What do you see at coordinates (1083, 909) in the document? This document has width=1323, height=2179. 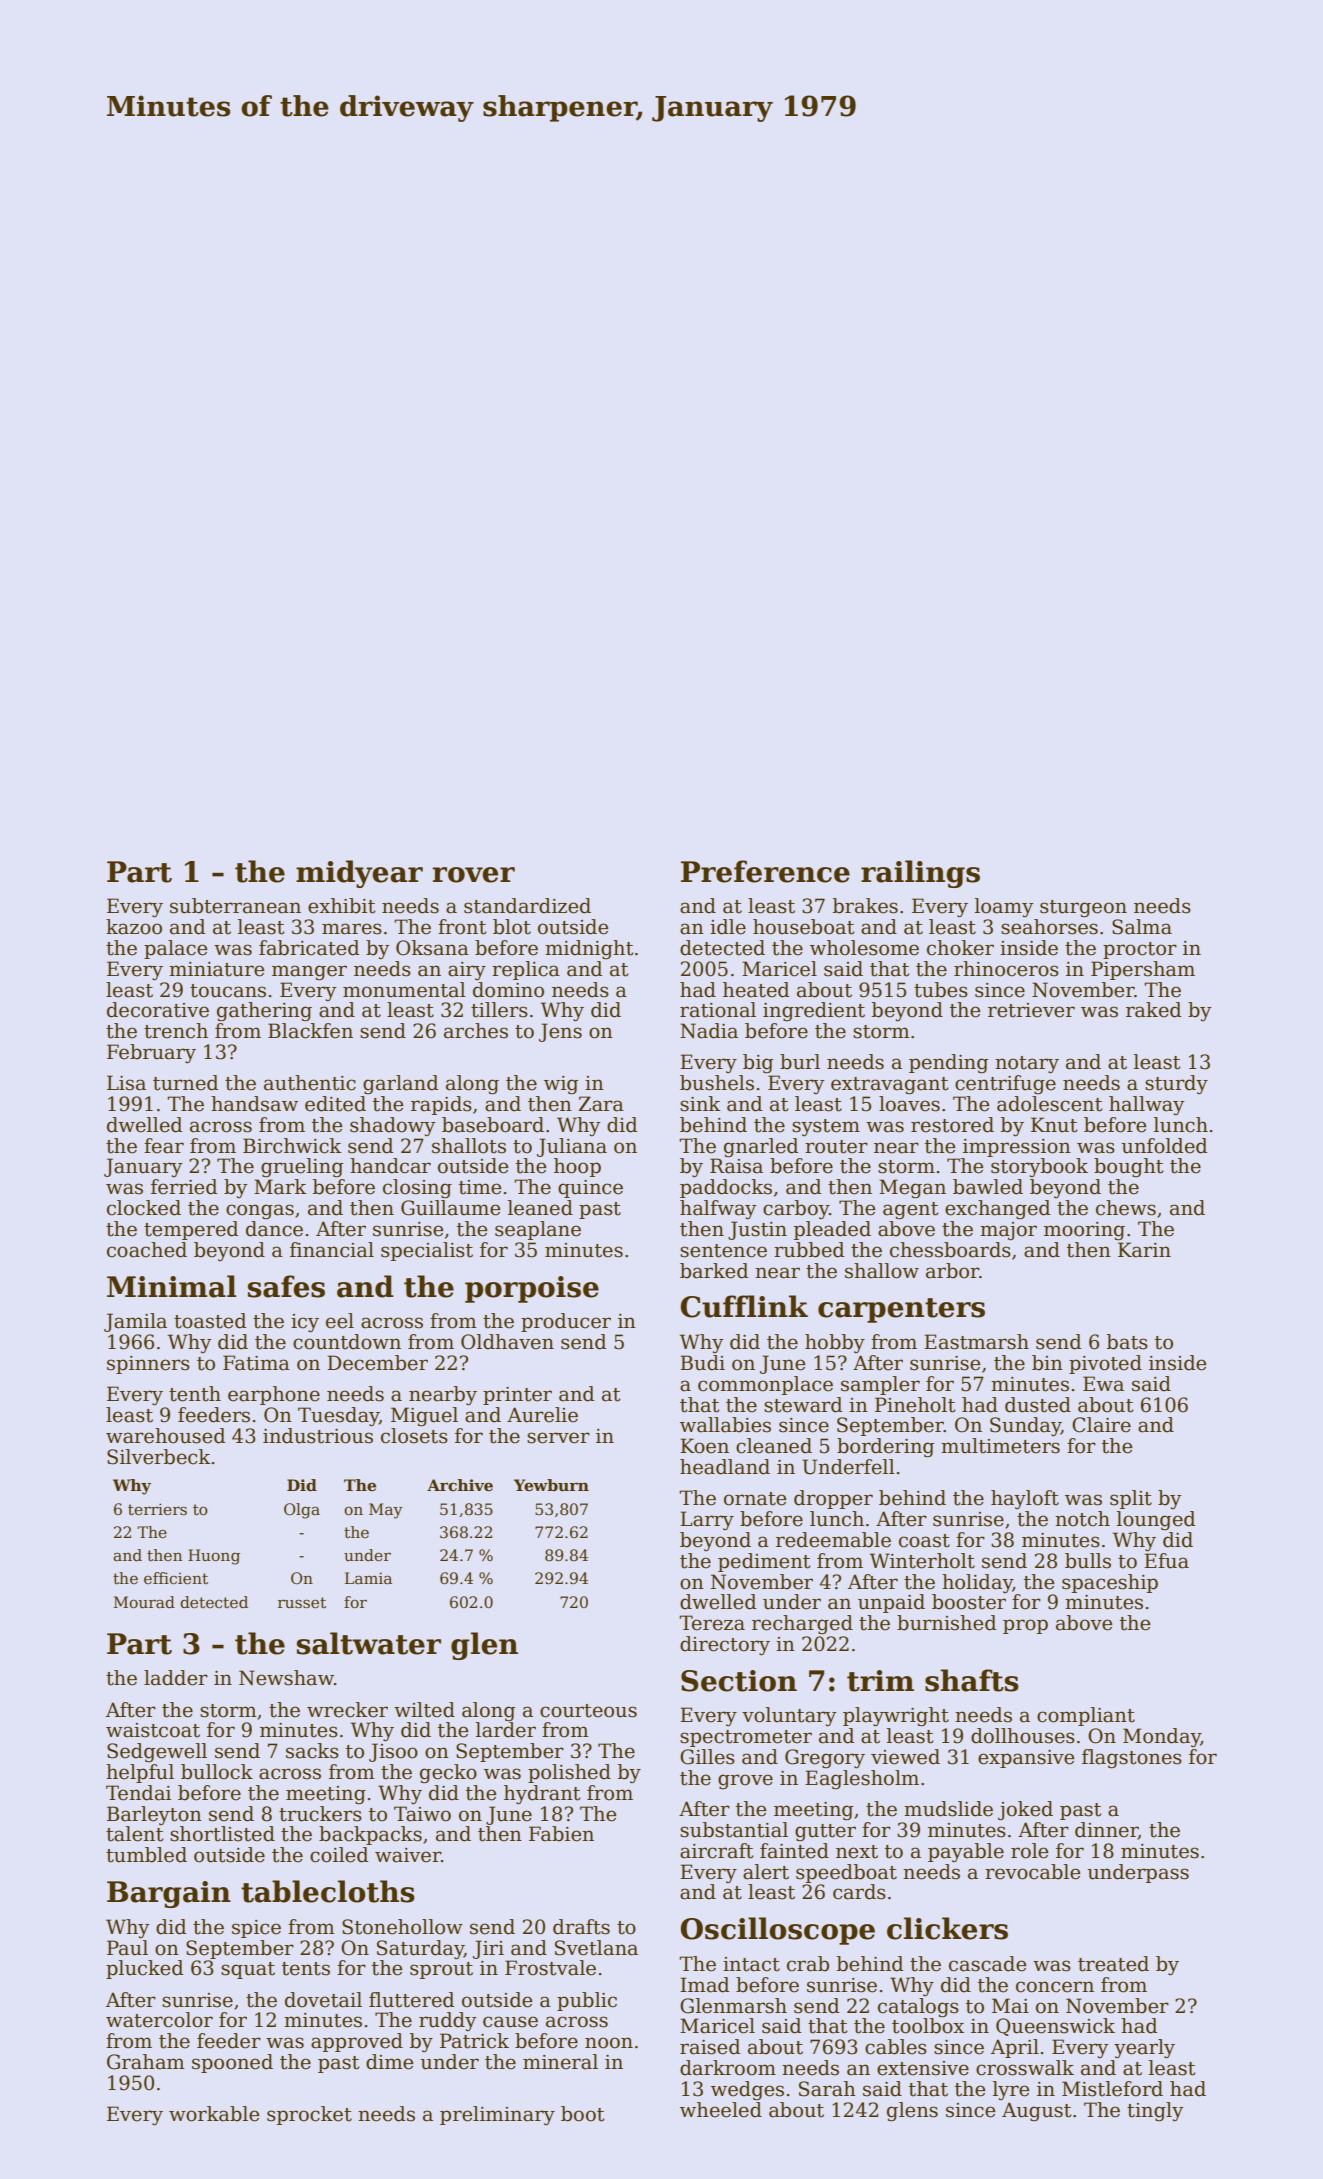 I see `sturgeon` at bounding box center [1083, 909].
